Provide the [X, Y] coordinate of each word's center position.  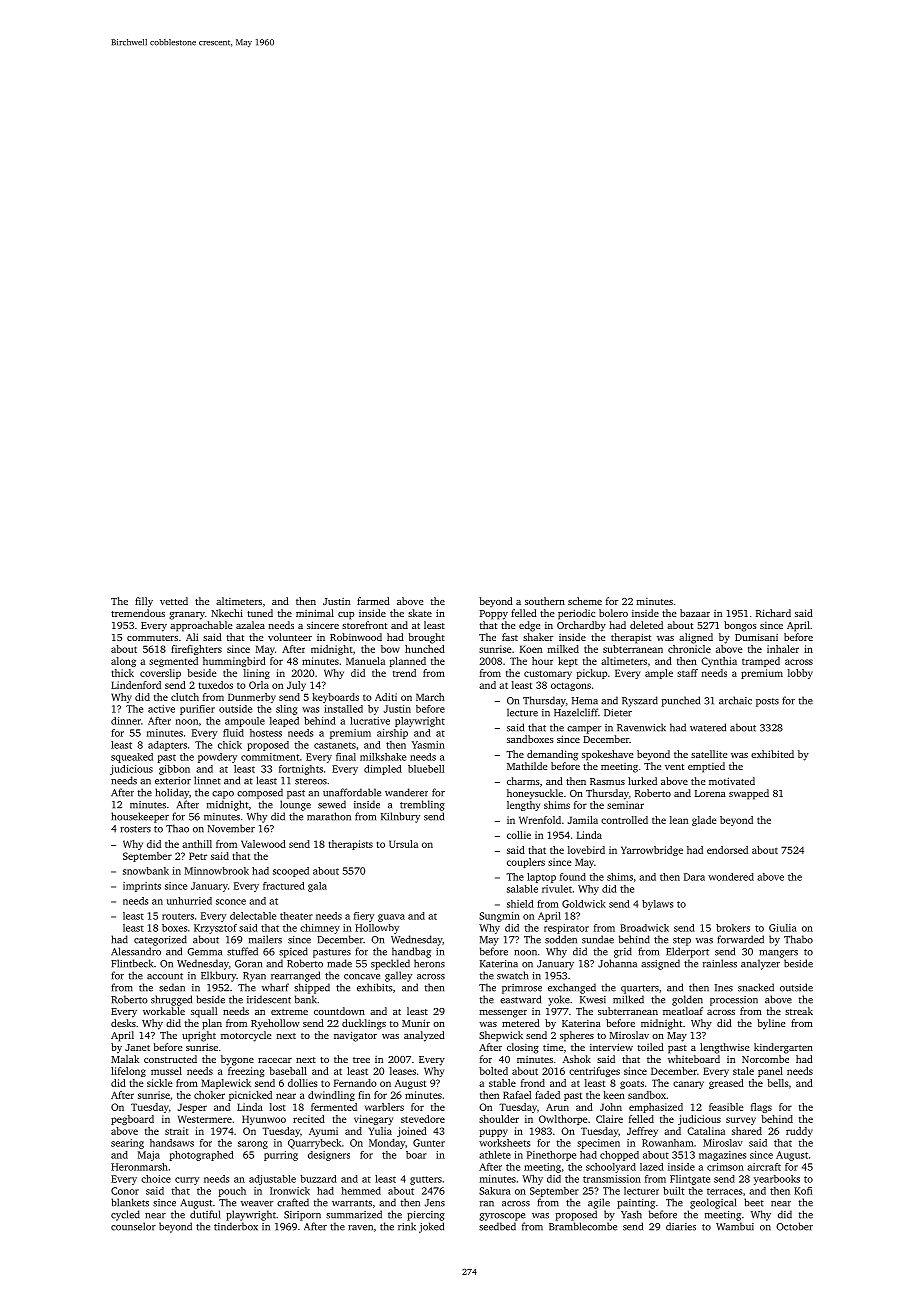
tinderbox [236, 1226]
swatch [512, 975]
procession [734, 1001]
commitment [270, 757]
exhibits [374, 987]
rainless [720, 963]
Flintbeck [132, 963]
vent [674, 767]
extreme [289, 1012]
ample [659, 674]
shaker [538, 637]
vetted [174, 601]
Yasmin [428, 745]
